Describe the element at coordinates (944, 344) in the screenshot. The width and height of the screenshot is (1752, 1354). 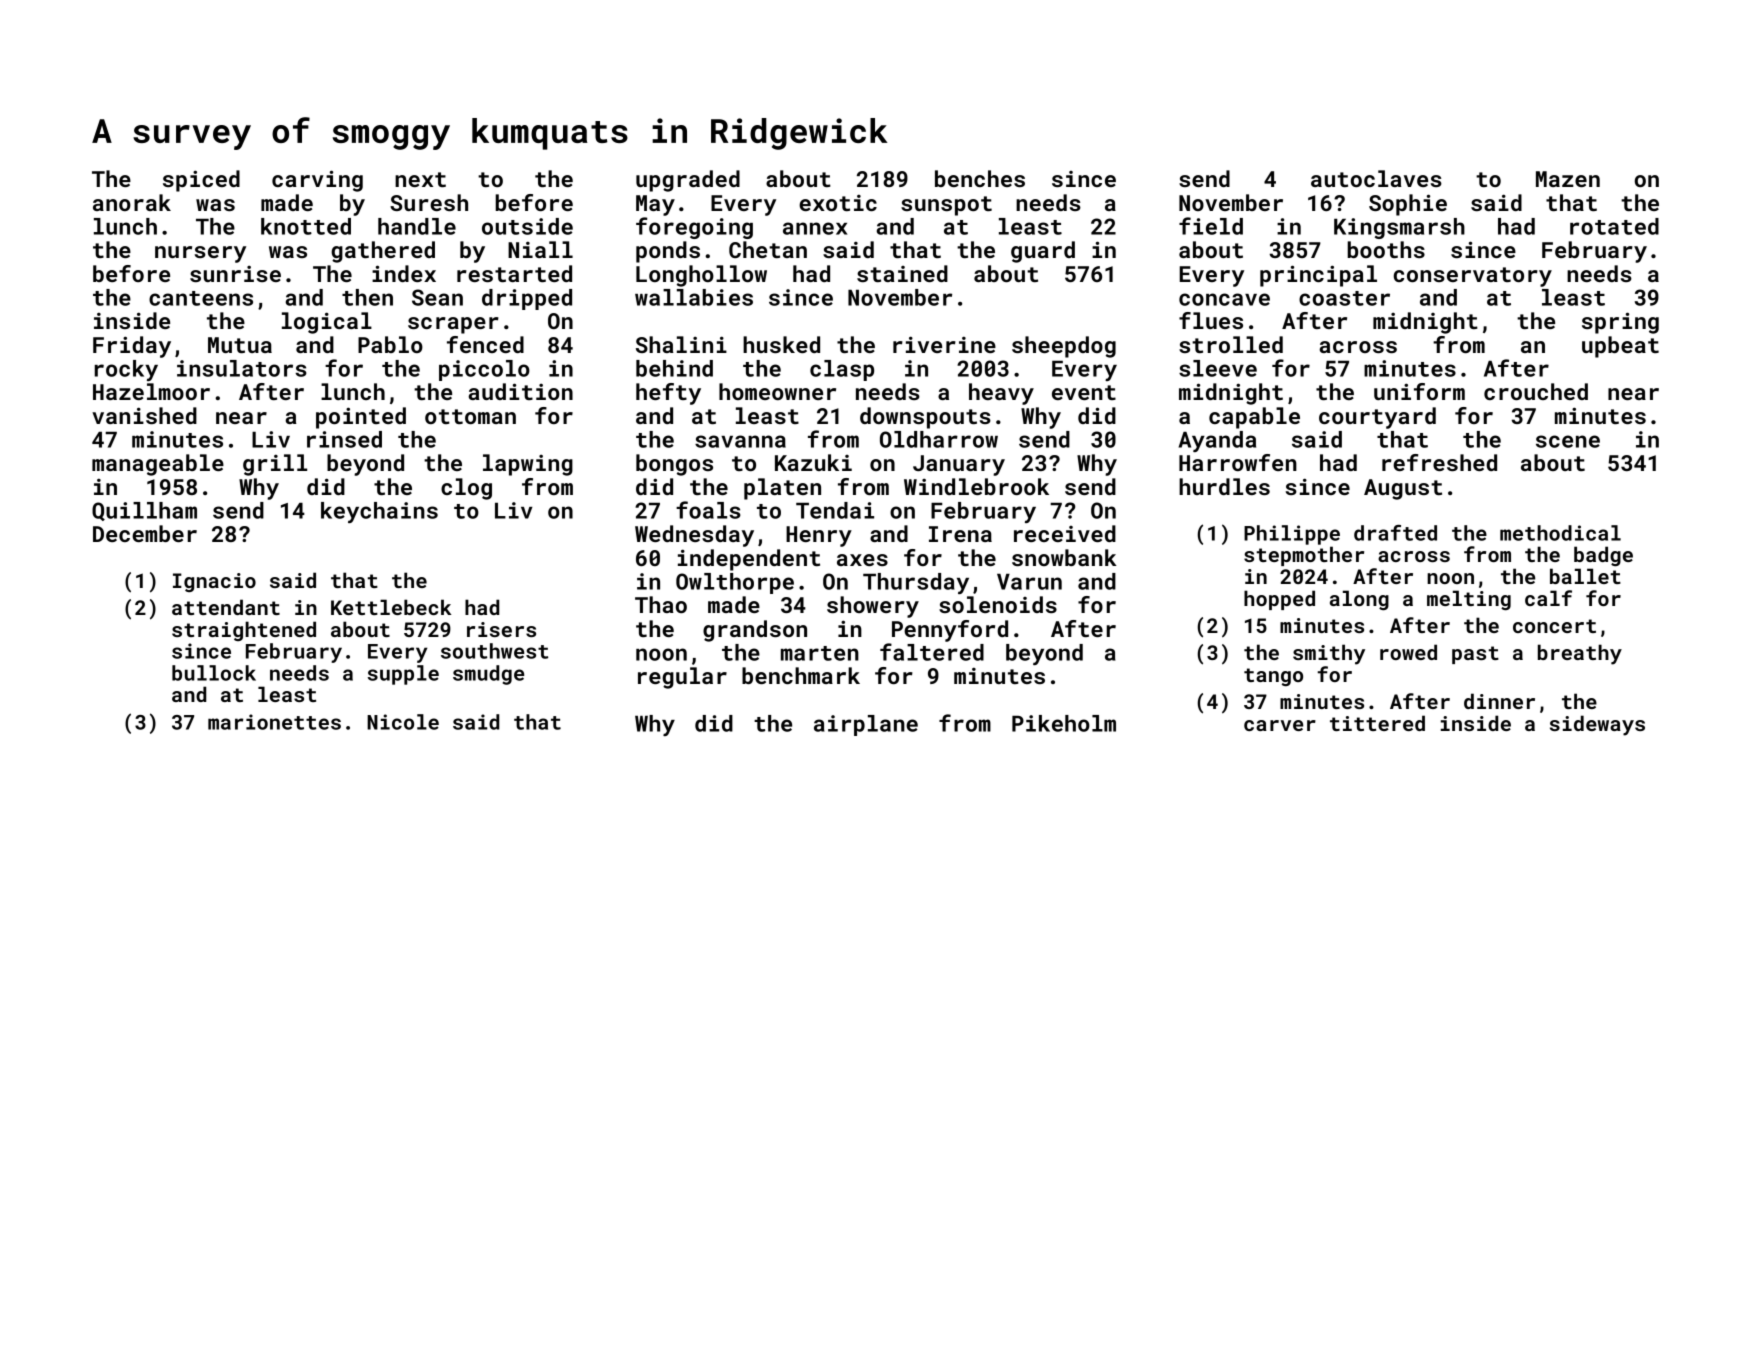
I see `riverine` at that location.
